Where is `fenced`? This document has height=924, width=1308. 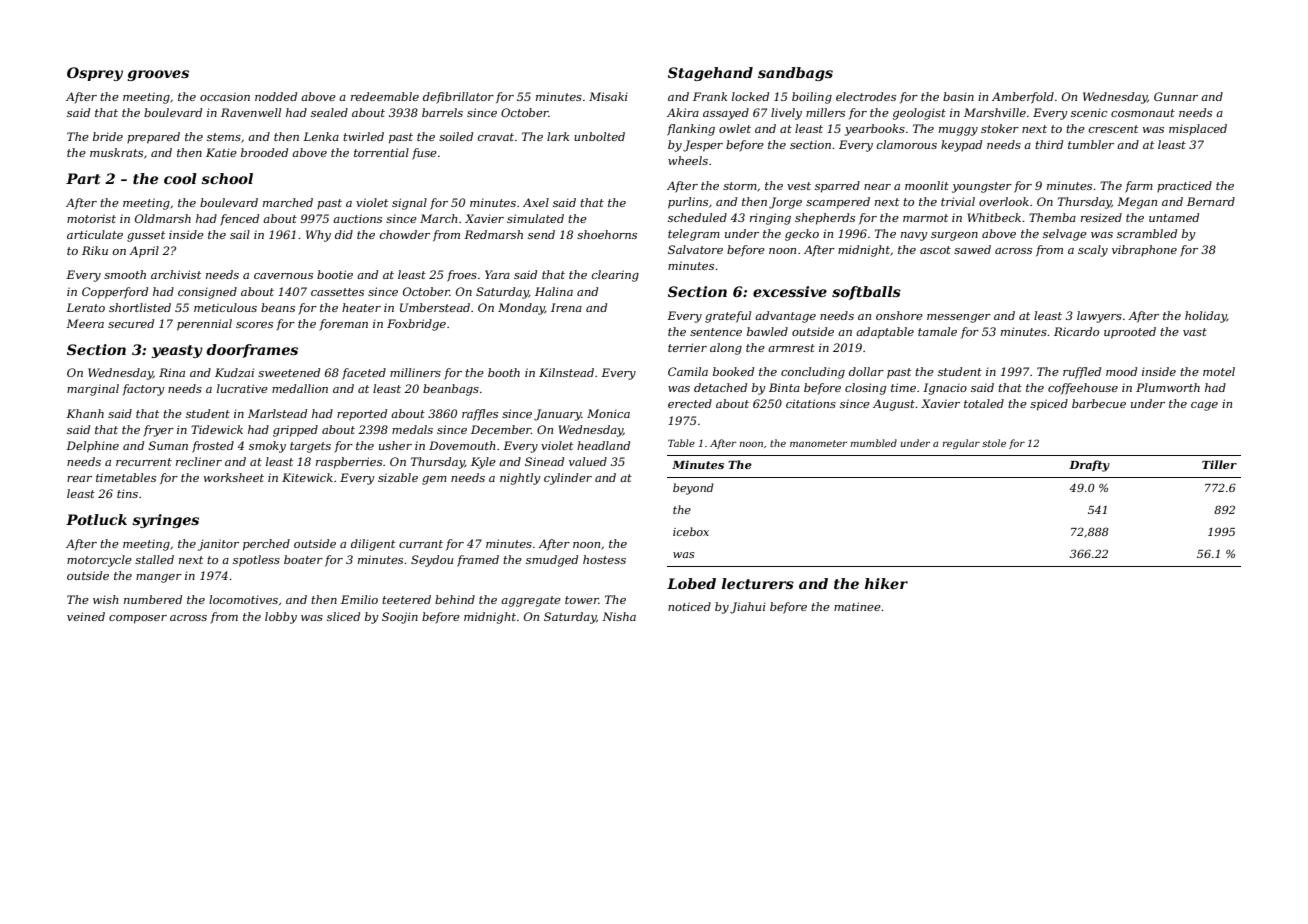 fenced is located at coordinates (239, 220).
